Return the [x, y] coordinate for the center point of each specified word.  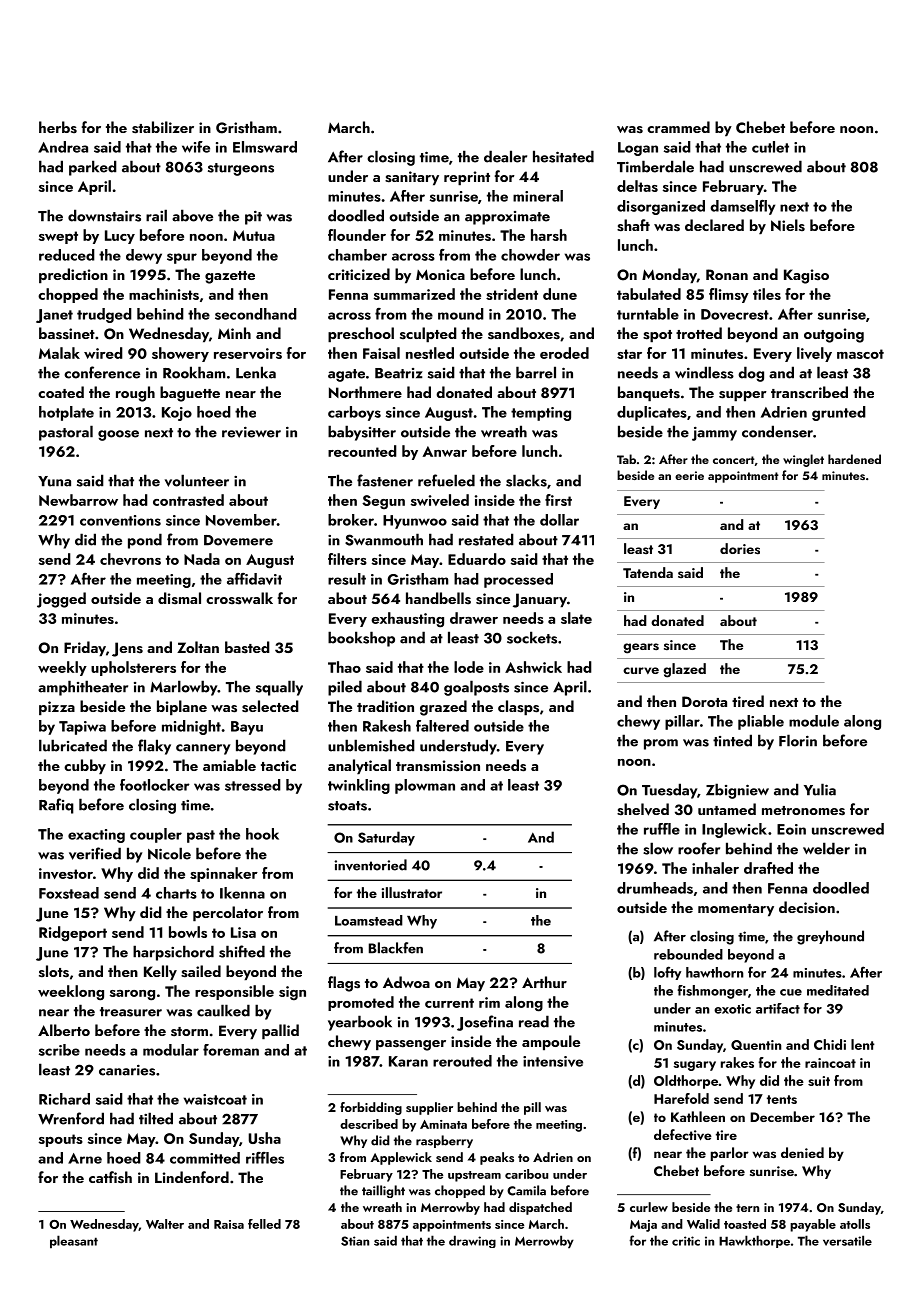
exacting [96, 836]
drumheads [655, 888]
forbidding [371, 1108]
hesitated [563, 156]
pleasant [74, 1242]
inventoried [370, 865]
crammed [678, 127]
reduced [67, 255]
